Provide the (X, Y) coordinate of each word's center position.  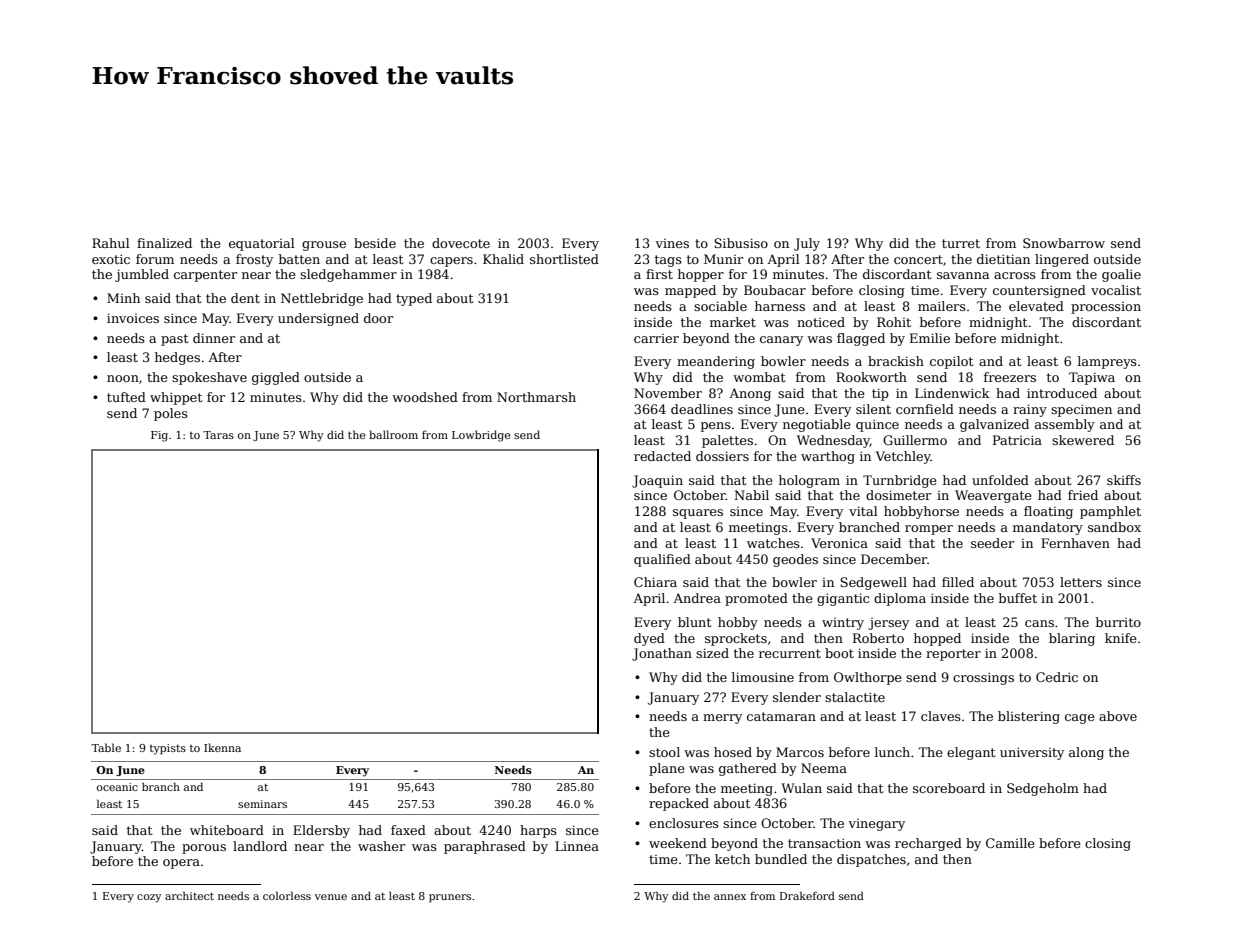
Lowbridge (481, 436)
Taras (218, 435)
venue (331, 897)
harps (538, 831)
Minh (123, 298)
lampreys (1107, 362)
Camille (1010, 843)
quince (877, 425)
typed (414, 299)
